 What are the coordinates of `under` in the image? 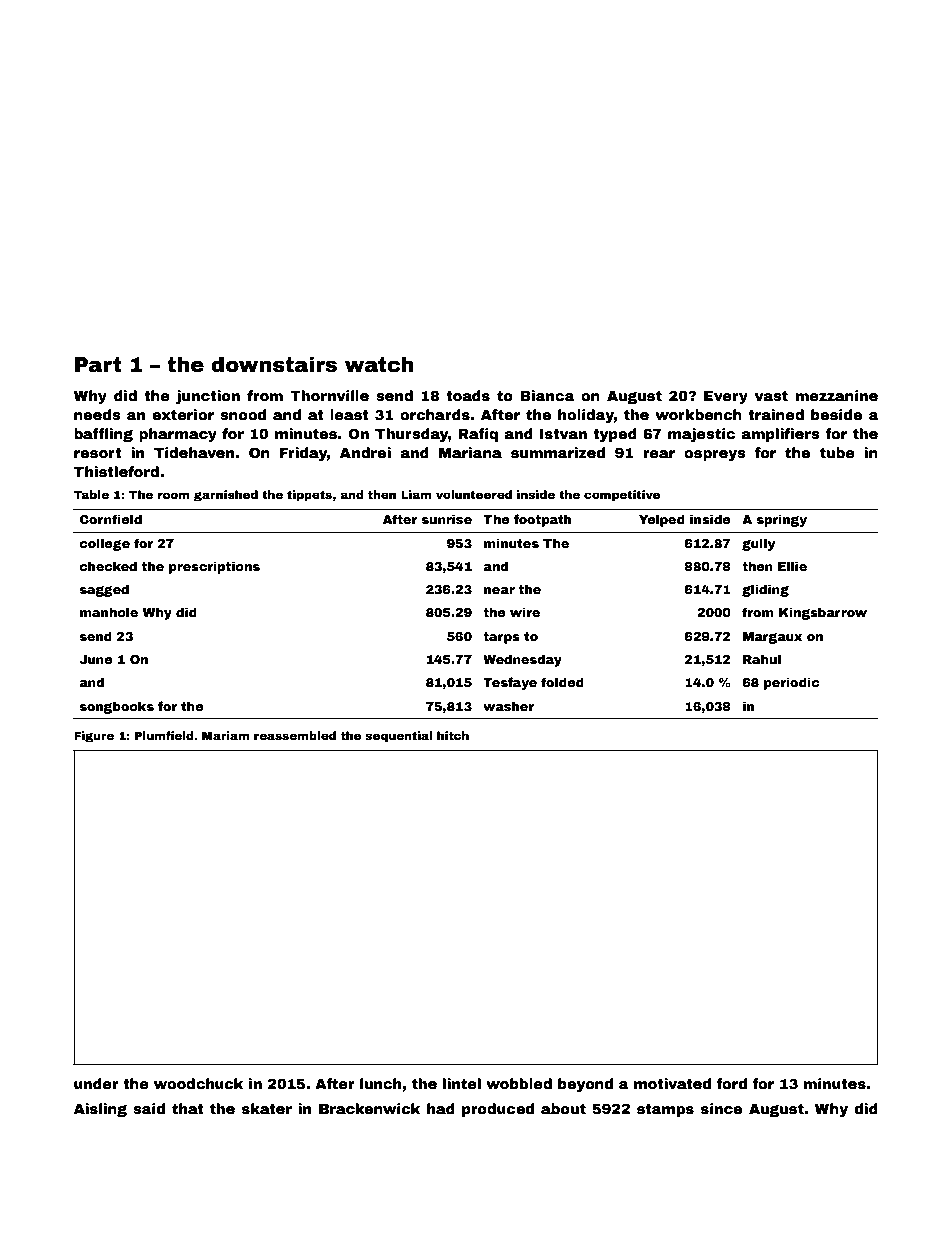 It's located at (96, 1083).
